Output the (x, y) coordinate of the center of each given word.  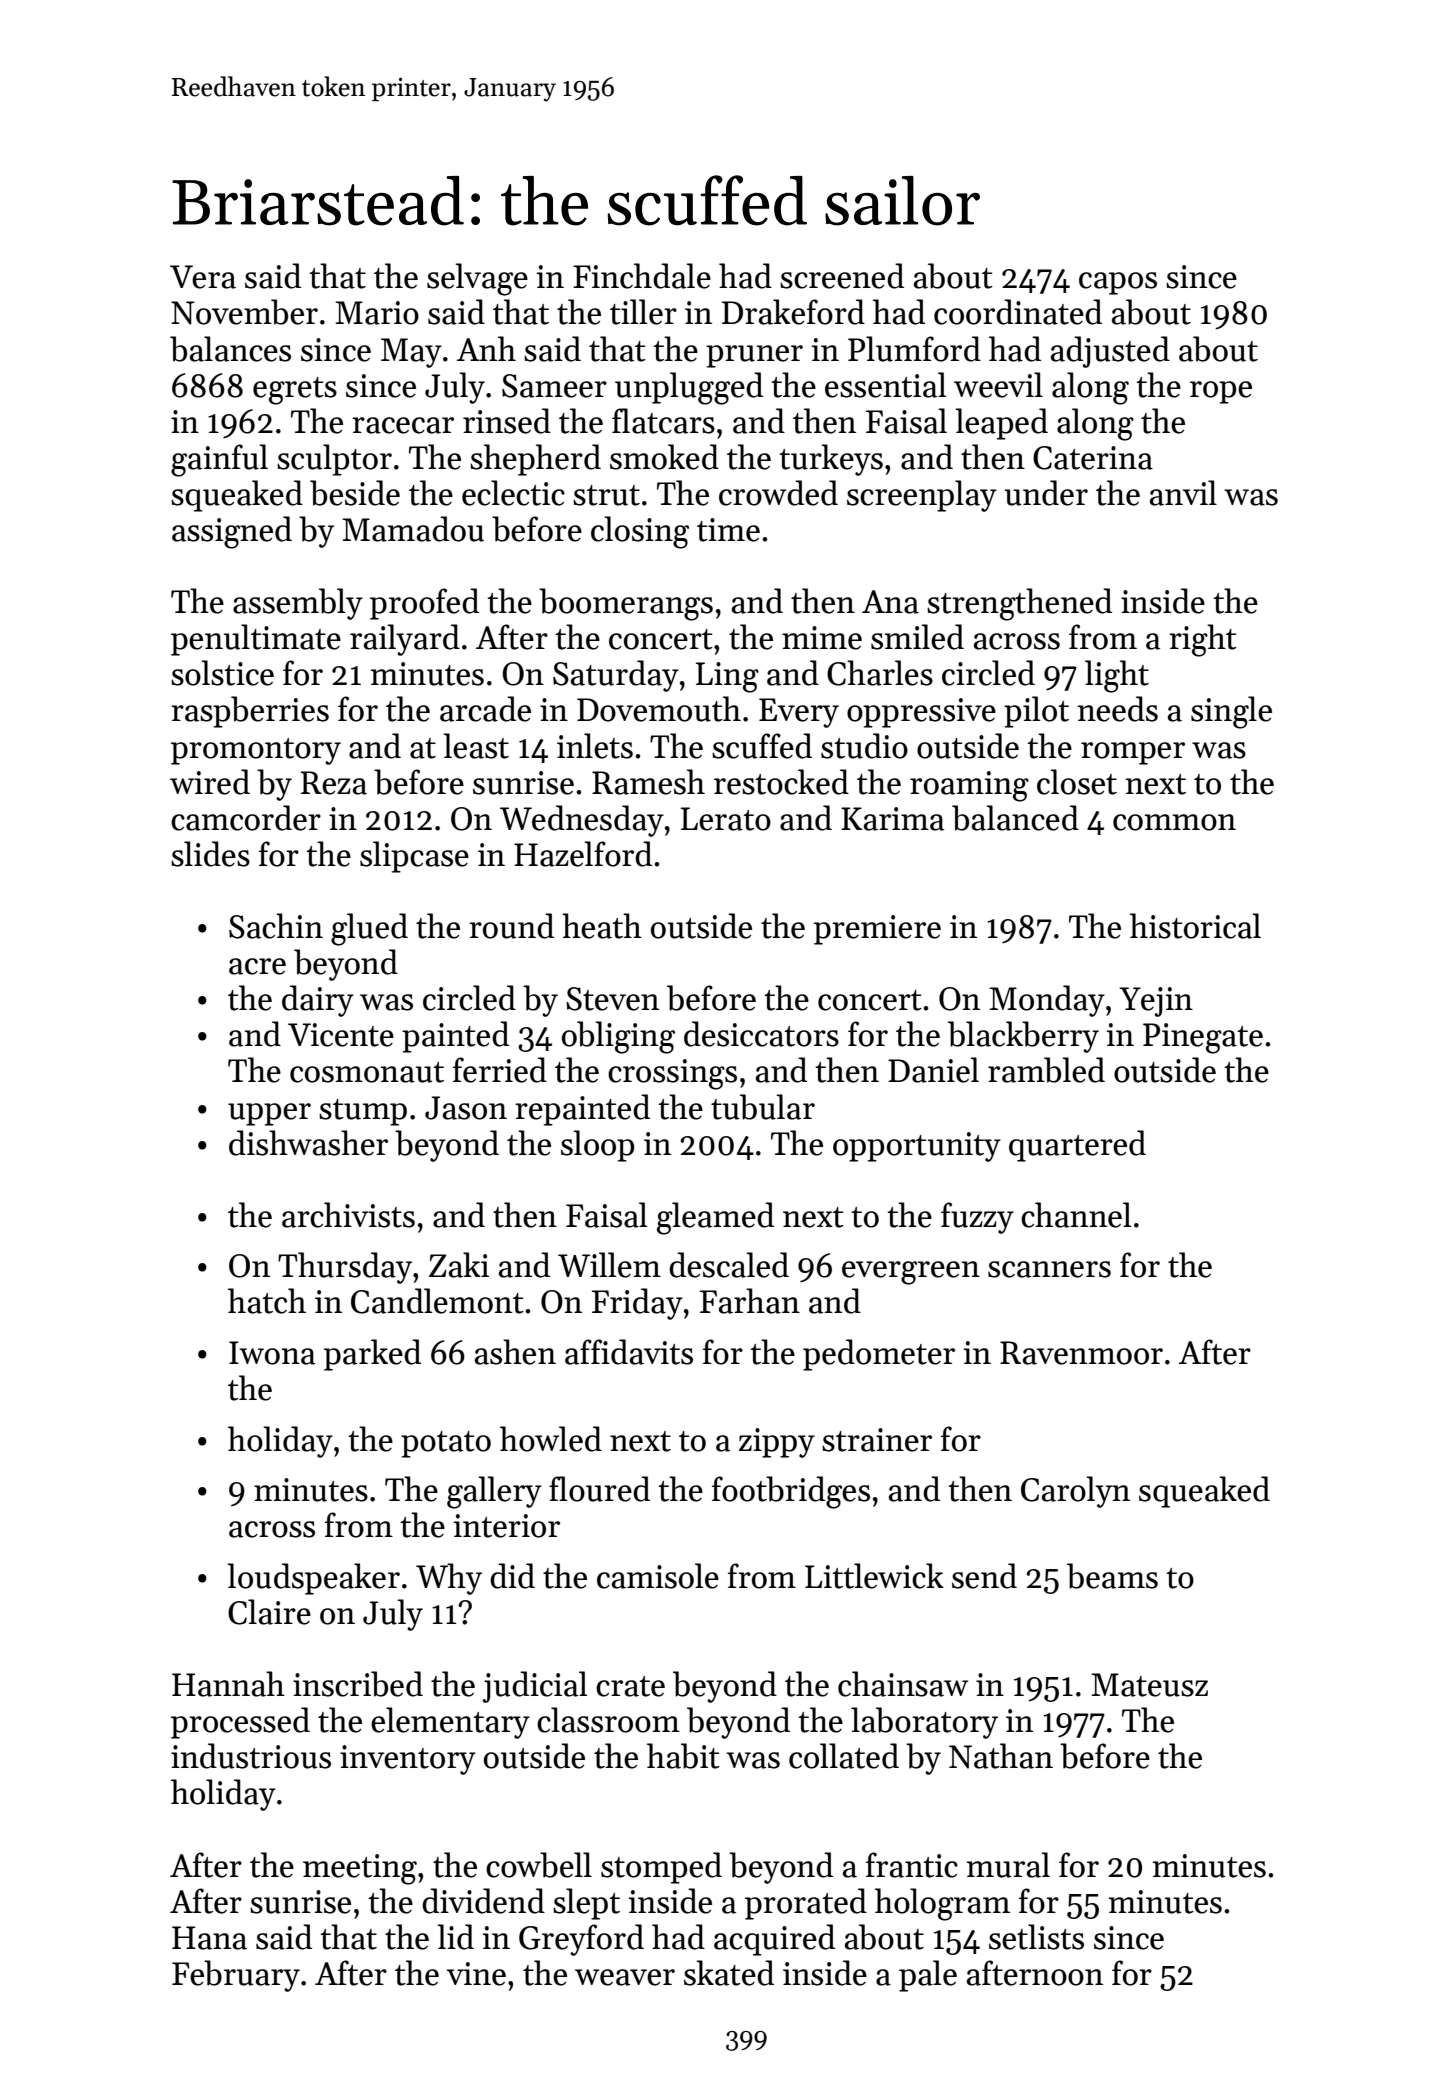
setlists (1036, 1937)
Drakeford (793, 312)
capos (1118, 283)
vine (476, 1974)
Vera (203, 277)
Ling (727, 677)
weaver (625, 1977)
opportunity (917, 1147)
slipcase (414, 857)
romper (1133, 753)
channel (1076, 1215)
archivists (348, 1215)
